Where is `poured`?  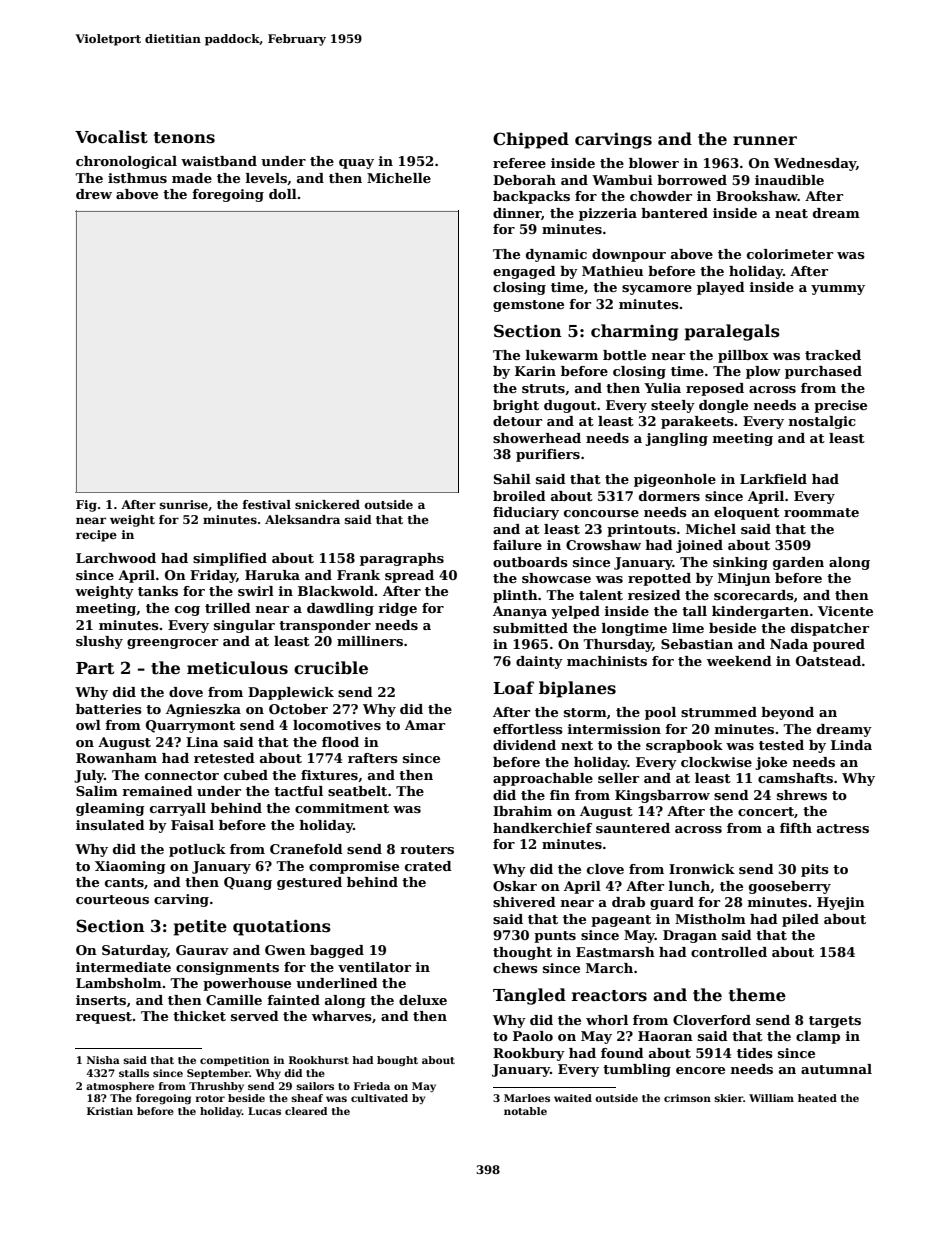
poured is located at coordinates (839, 645).
